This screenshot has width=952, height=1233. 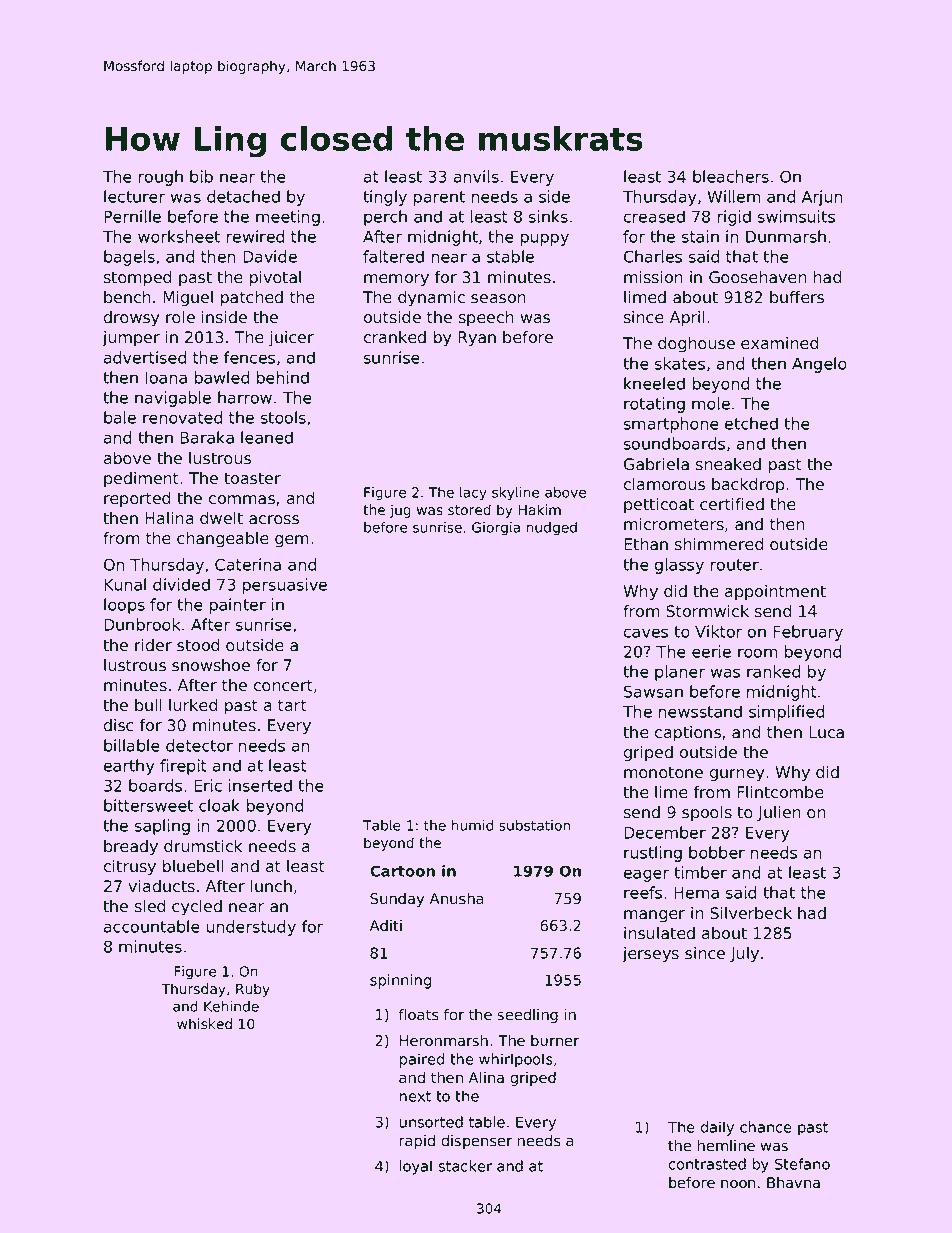 What do you see at coordinates (496, 529) in the screenshot?
I see `Giorgia` at bounding box center [496, 529].
